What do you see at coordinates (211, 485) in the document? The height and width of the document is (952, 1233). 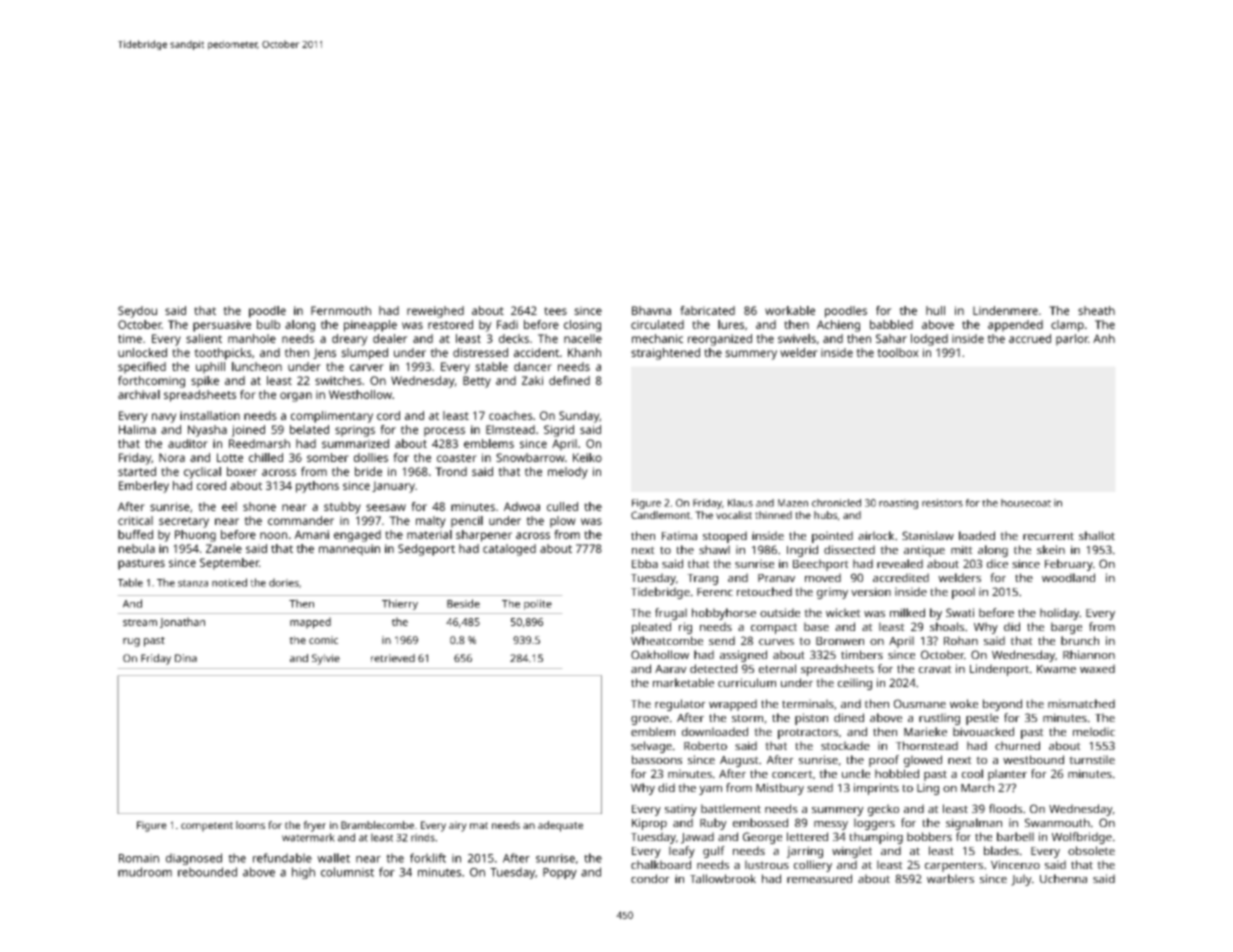 I see `cored` at bounding box center [211, 485].
